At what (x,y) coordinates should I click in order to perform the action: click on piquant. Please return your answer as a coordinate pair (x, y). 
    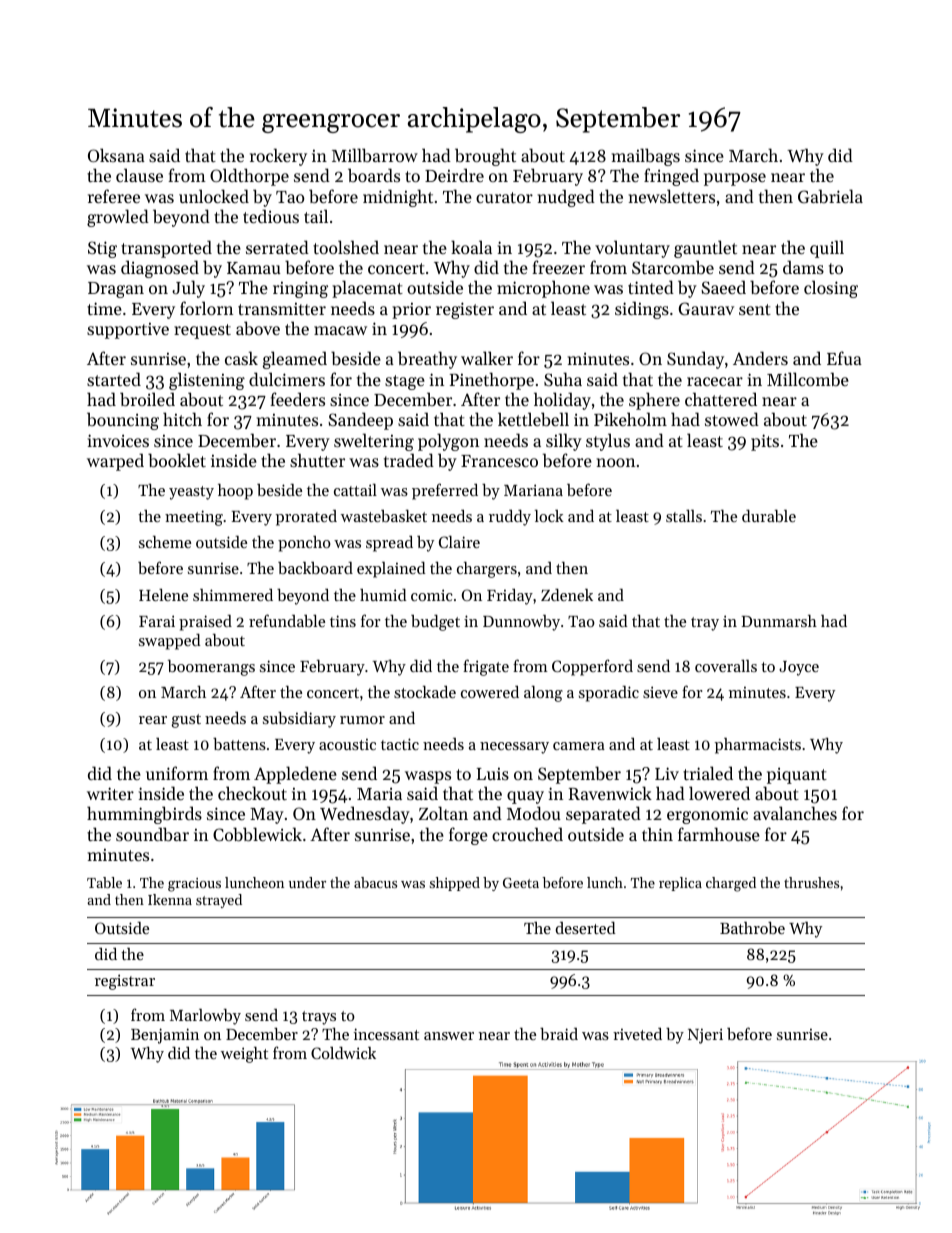
    Looking at the image, I should click on (797, 775).
